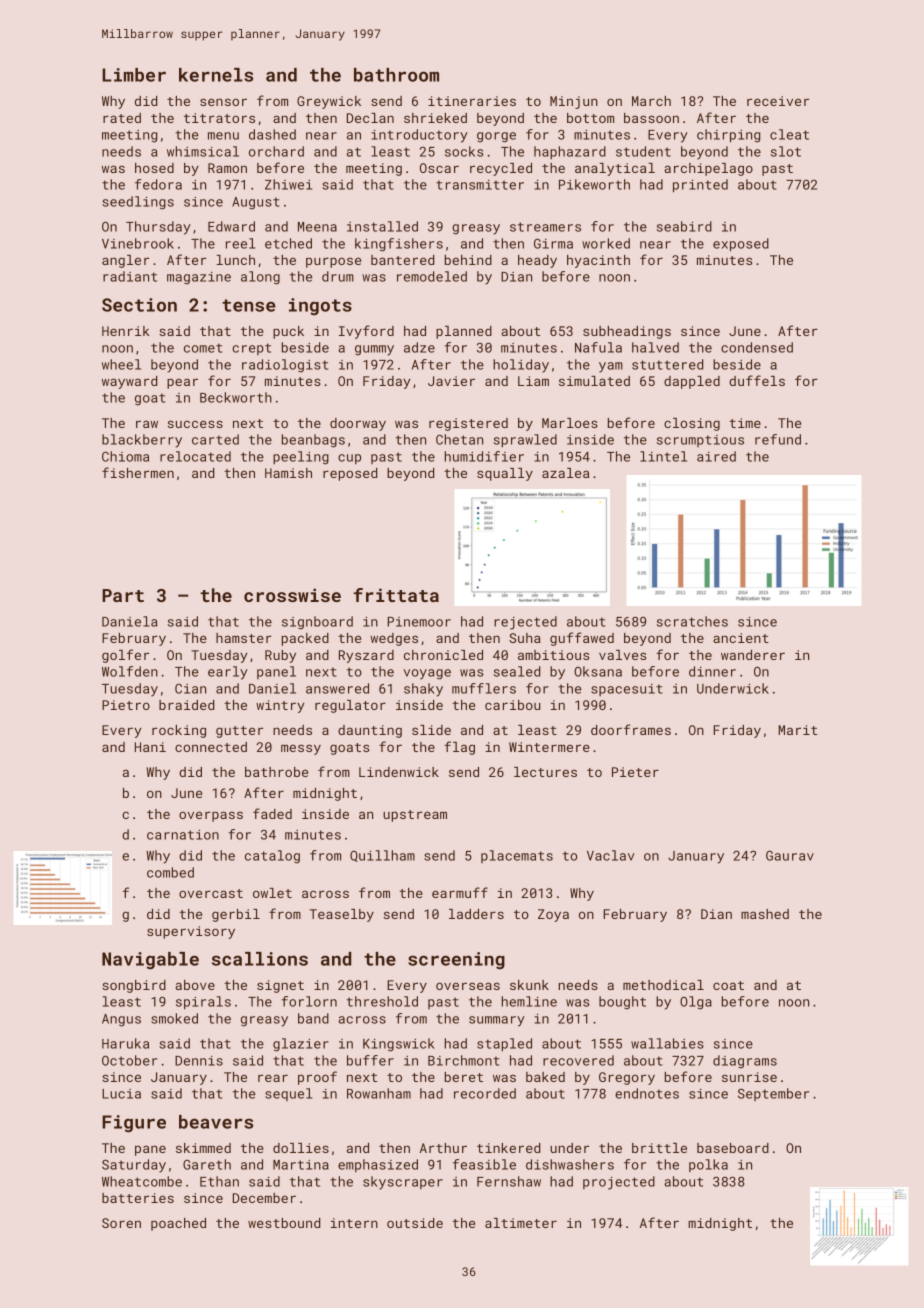  I want to click on Part, so click(123, 595).
